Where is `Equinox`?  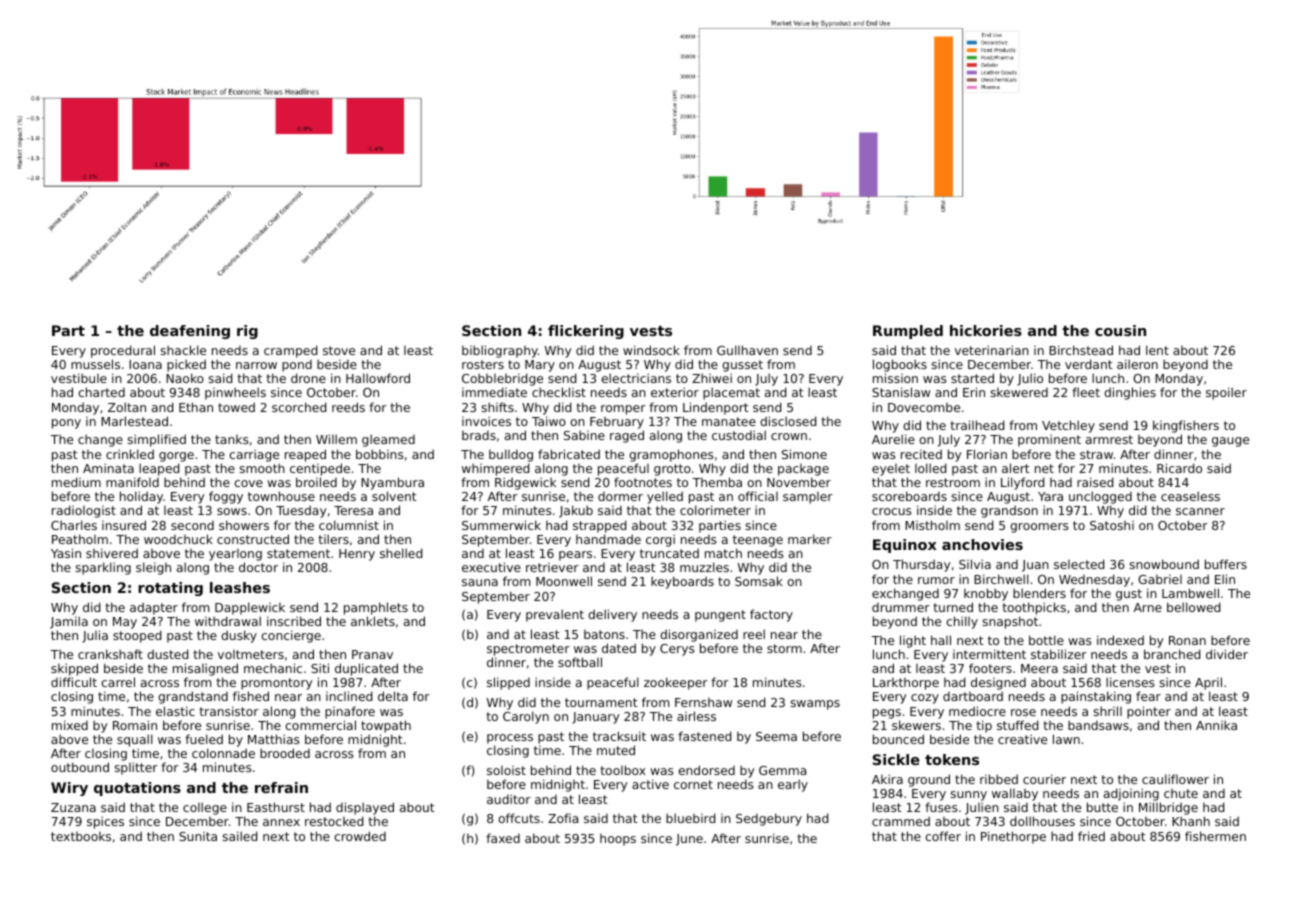 Equinox is located at coordinates (904, 546).
